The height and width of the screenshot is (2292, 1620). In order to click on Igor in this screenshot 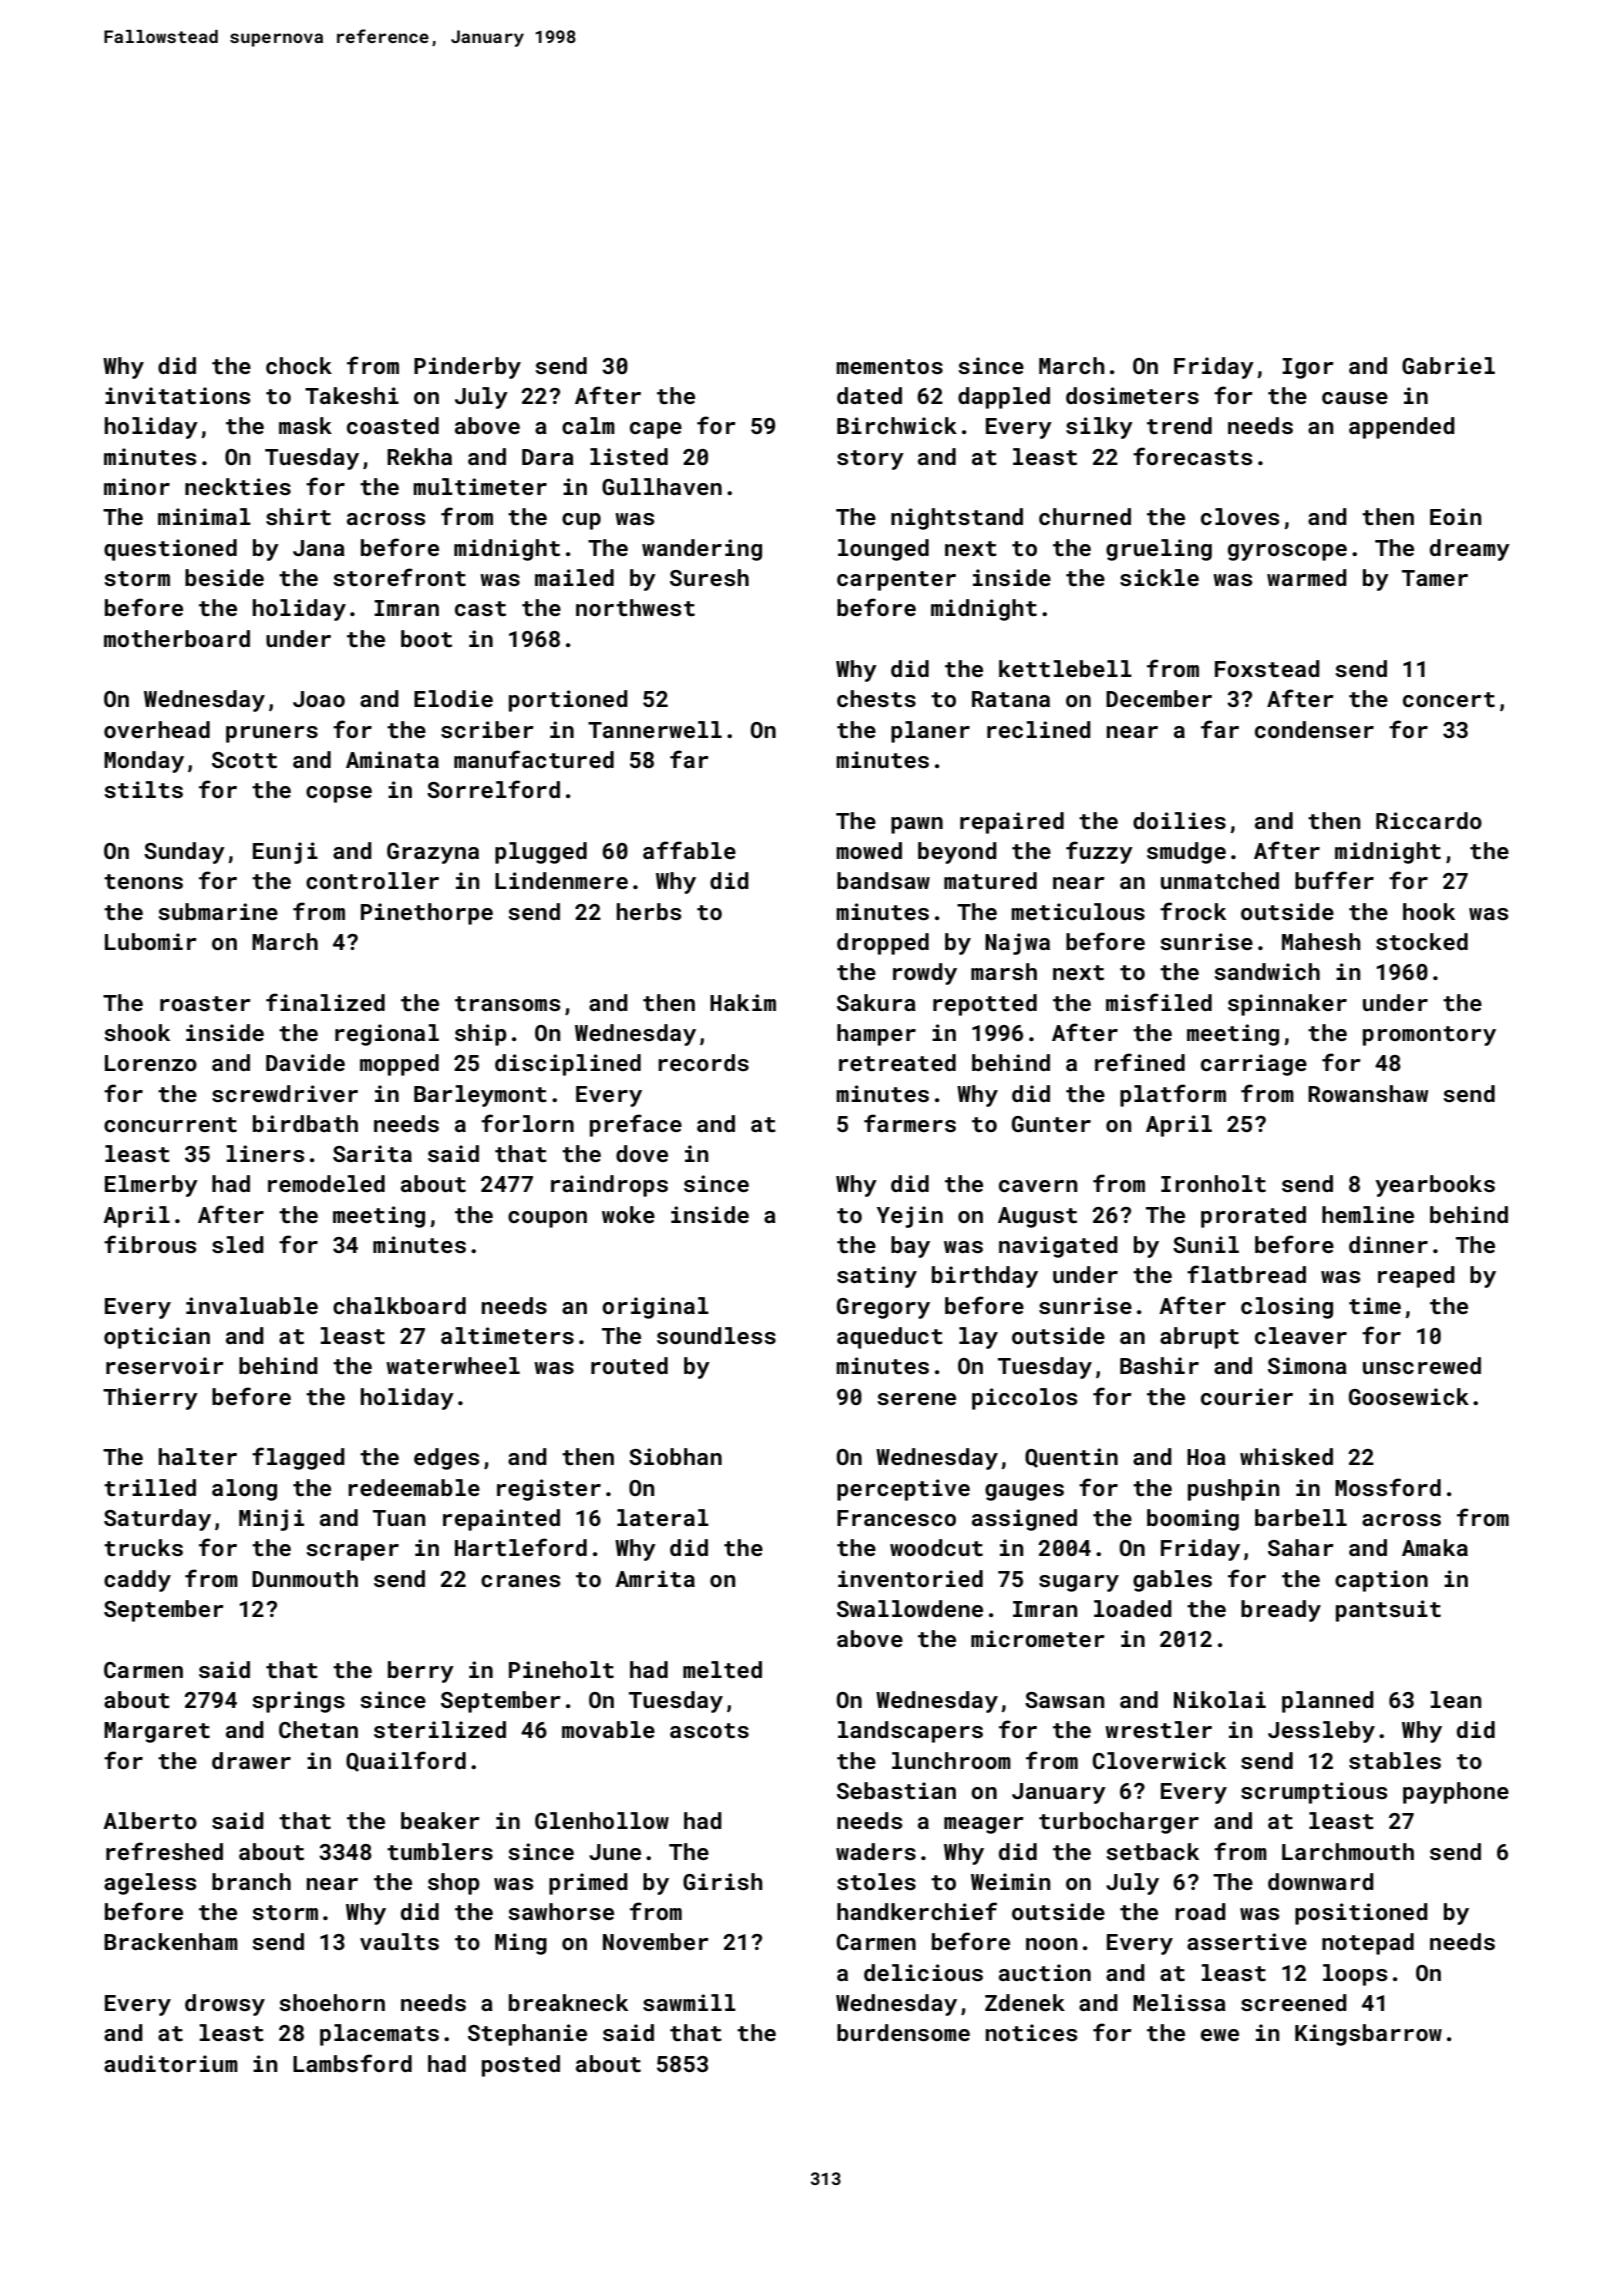, I will do `click(1308, 368)`.
